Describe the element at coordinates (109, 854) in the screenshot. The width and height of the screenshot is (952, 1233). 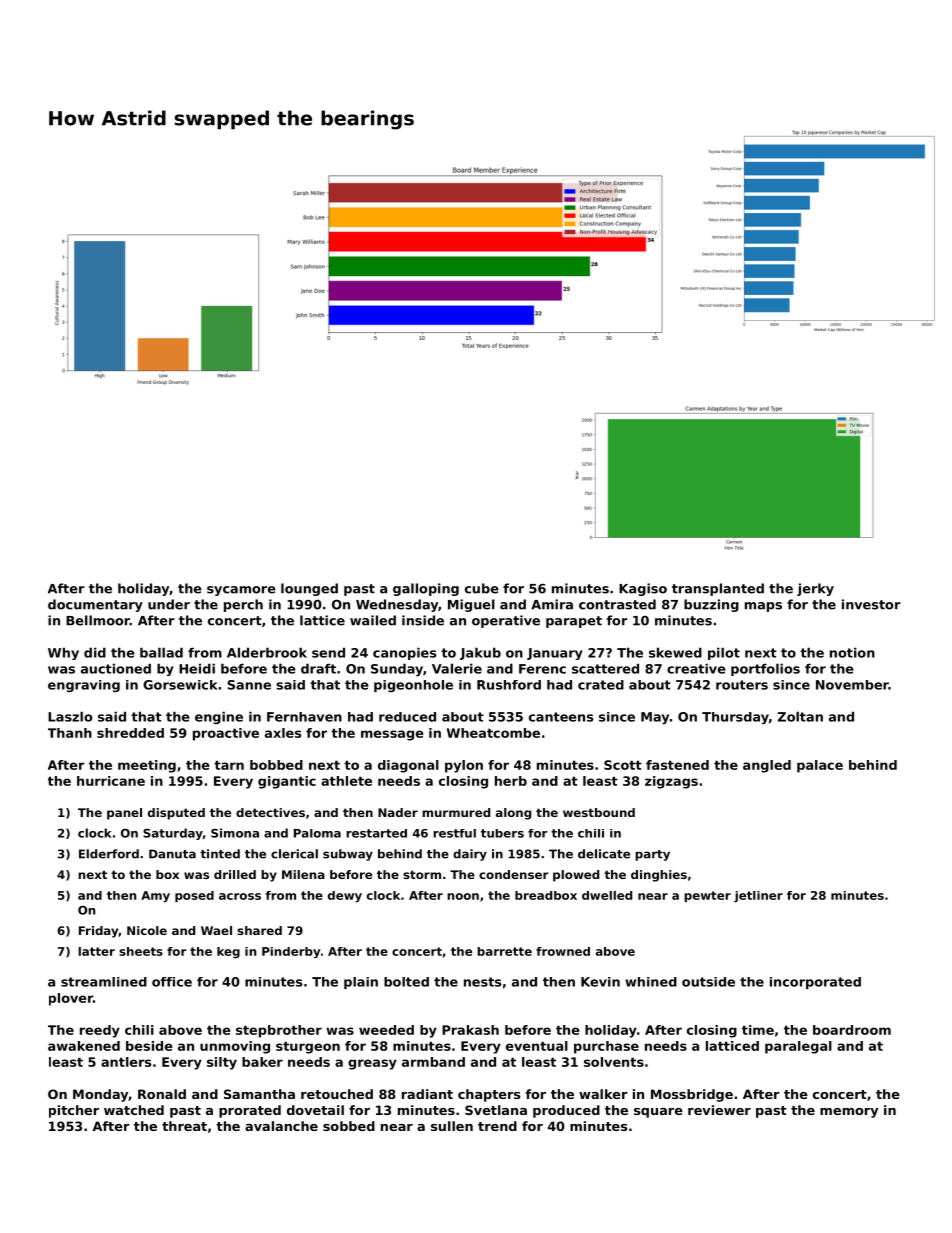
I see `Elderford` at that location.
